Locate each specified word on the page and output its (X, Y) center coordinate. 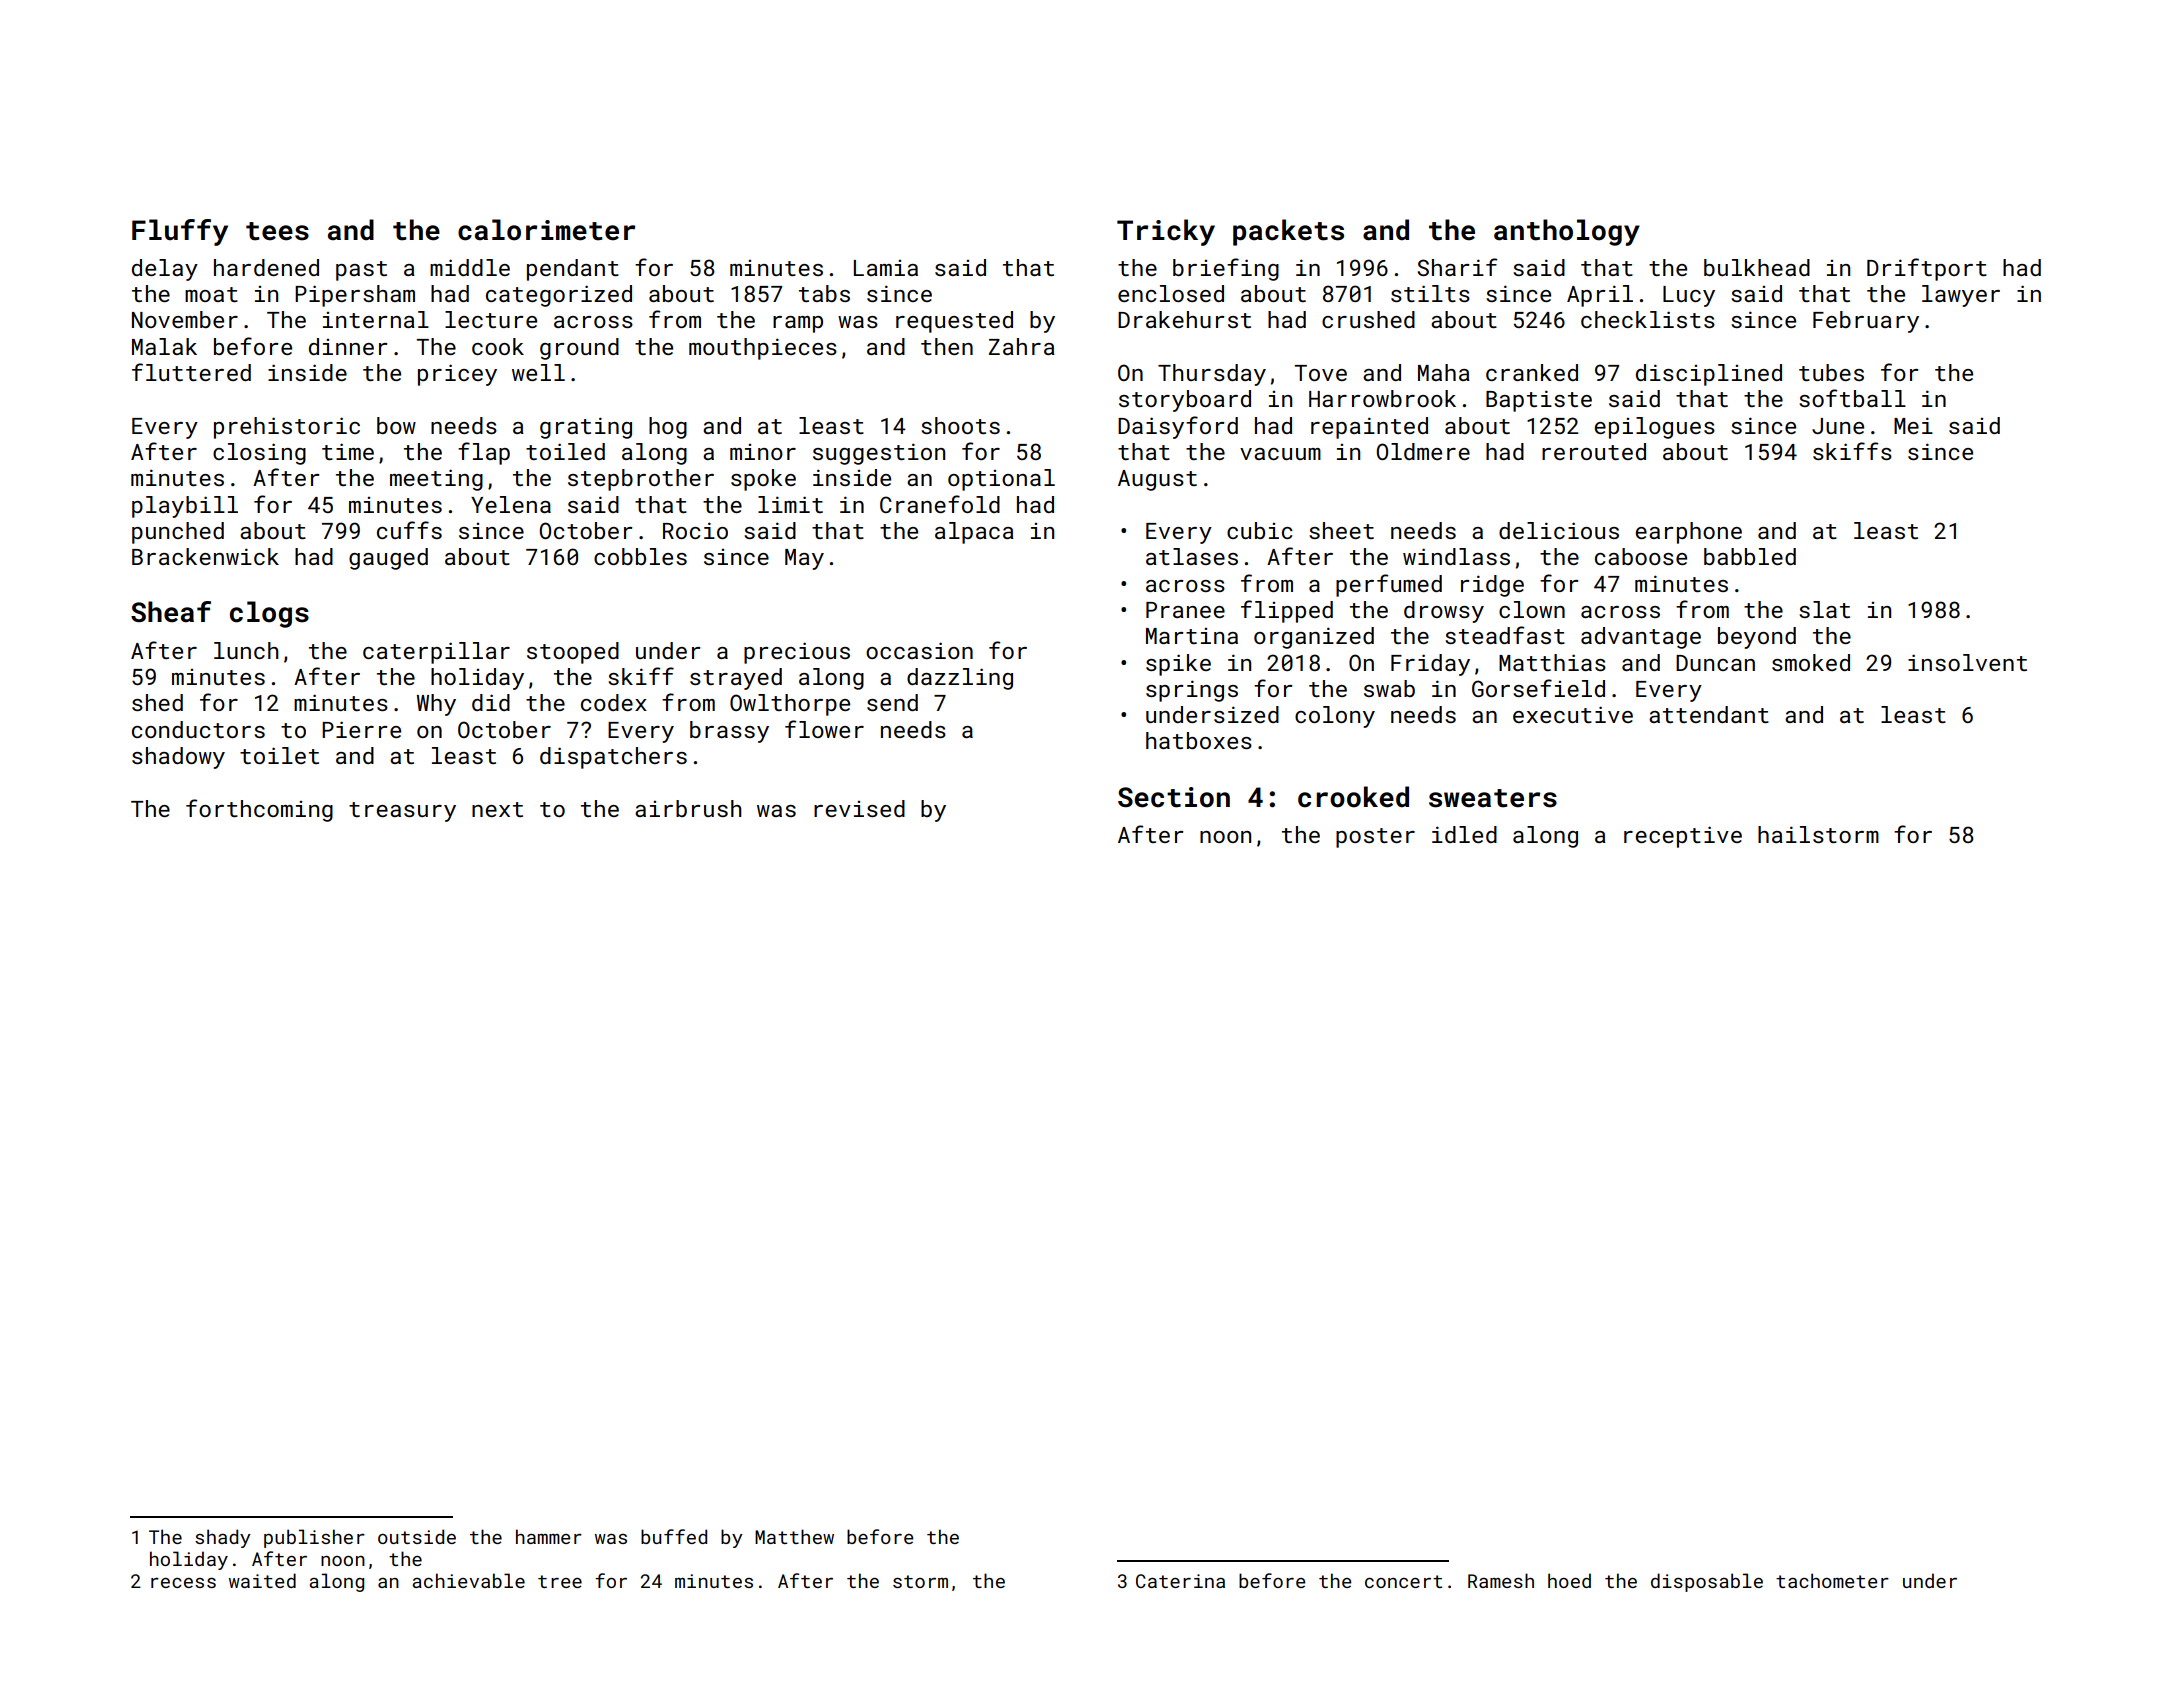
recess (183, 1582)
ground (579, 349)
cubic (1260, 530)
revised (859, 808)
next (497, 809)
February (1866, 322)
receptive (1683, 837)
